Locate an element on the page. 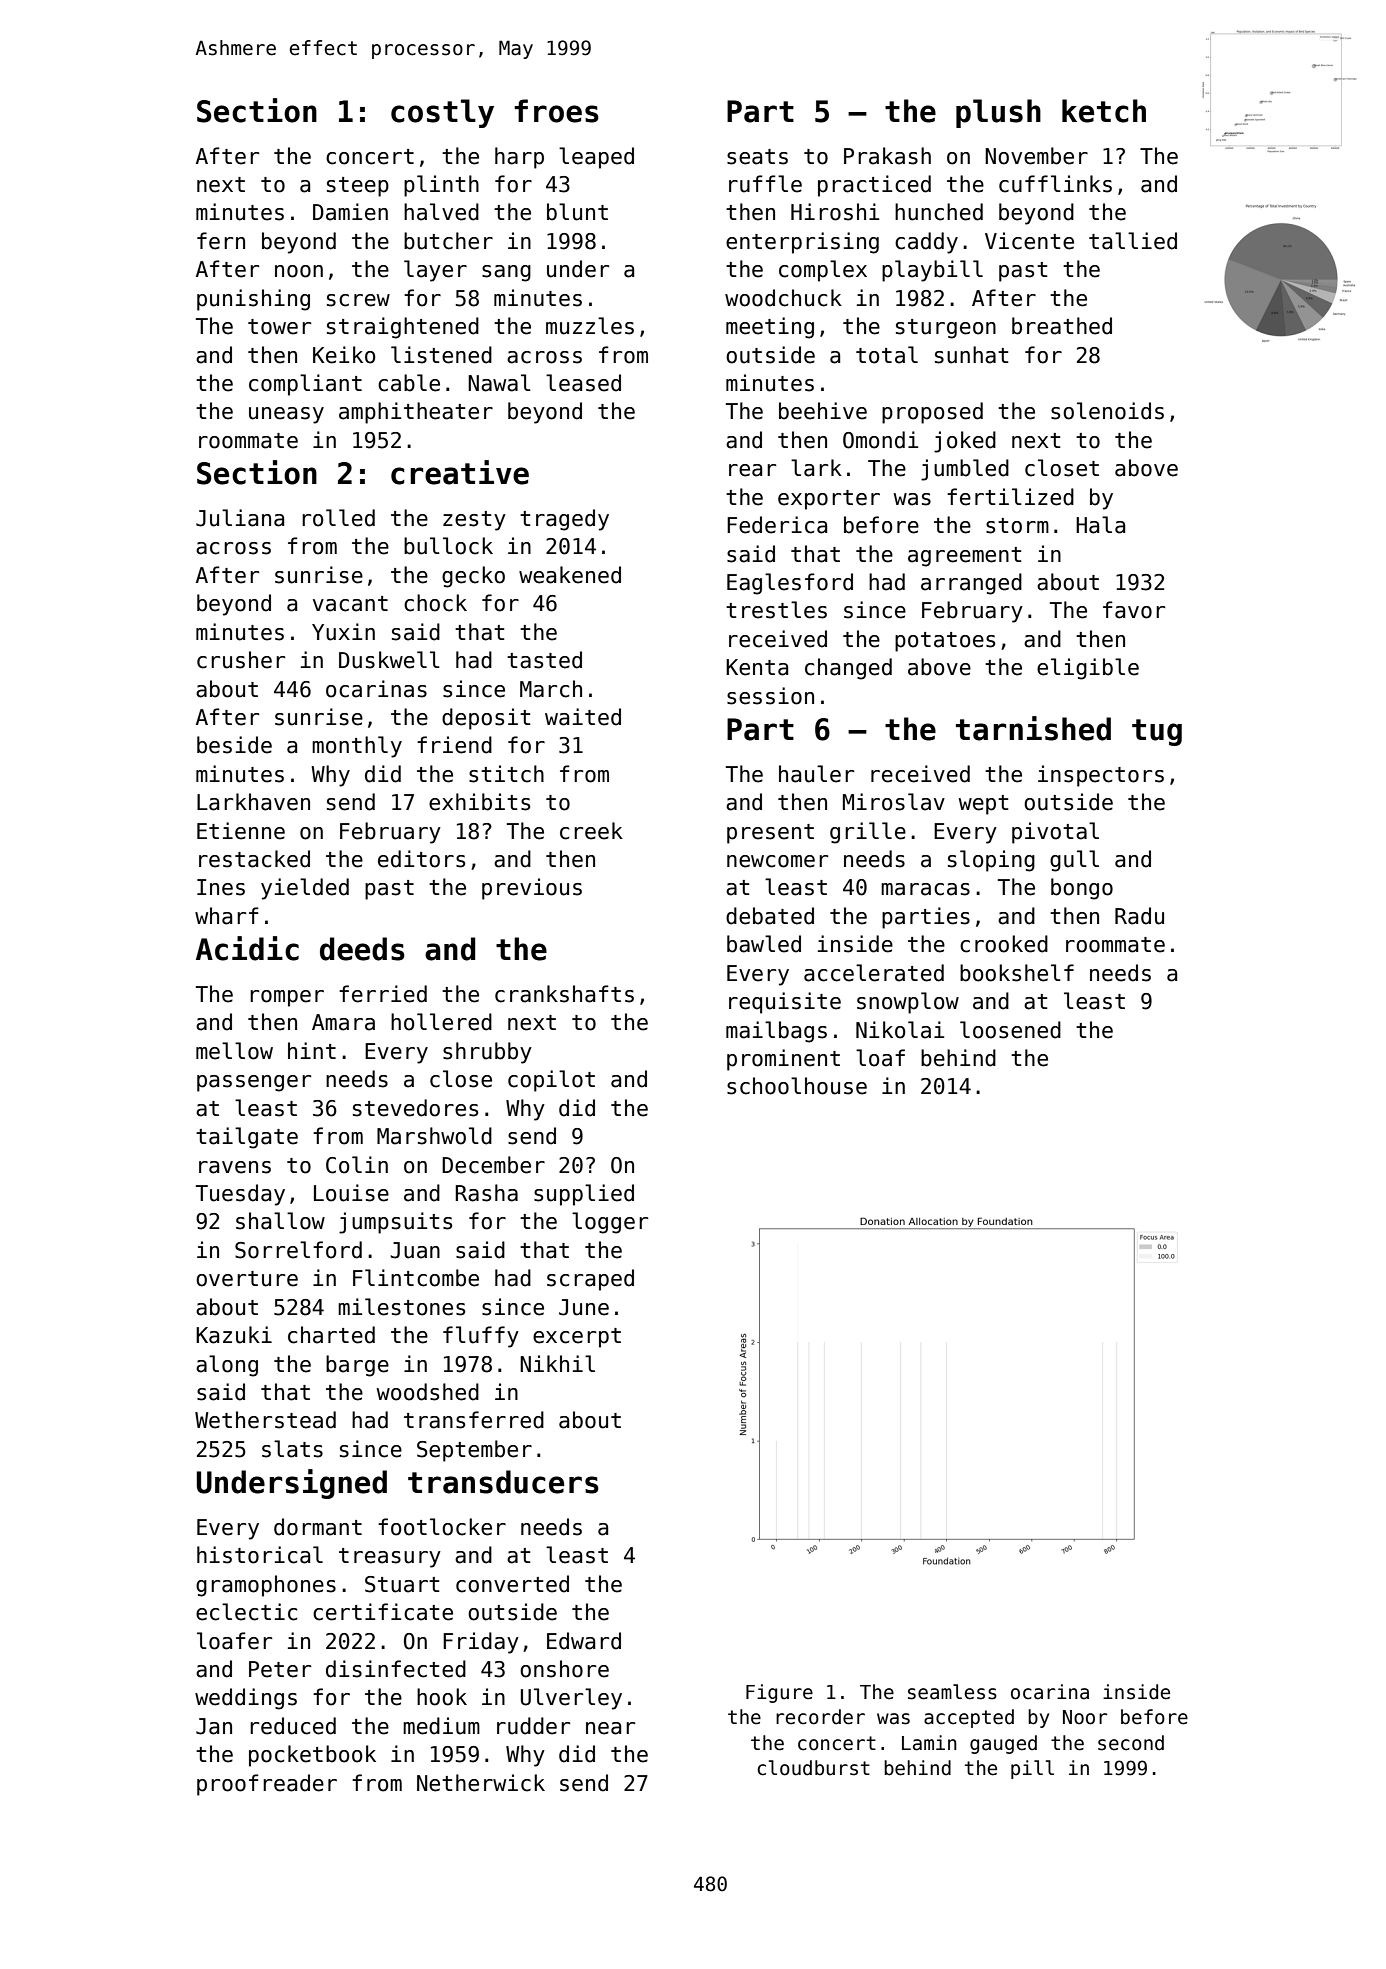 The height and width of the document is (1969, 1386). second is located at coordinates (1131, 1743).
